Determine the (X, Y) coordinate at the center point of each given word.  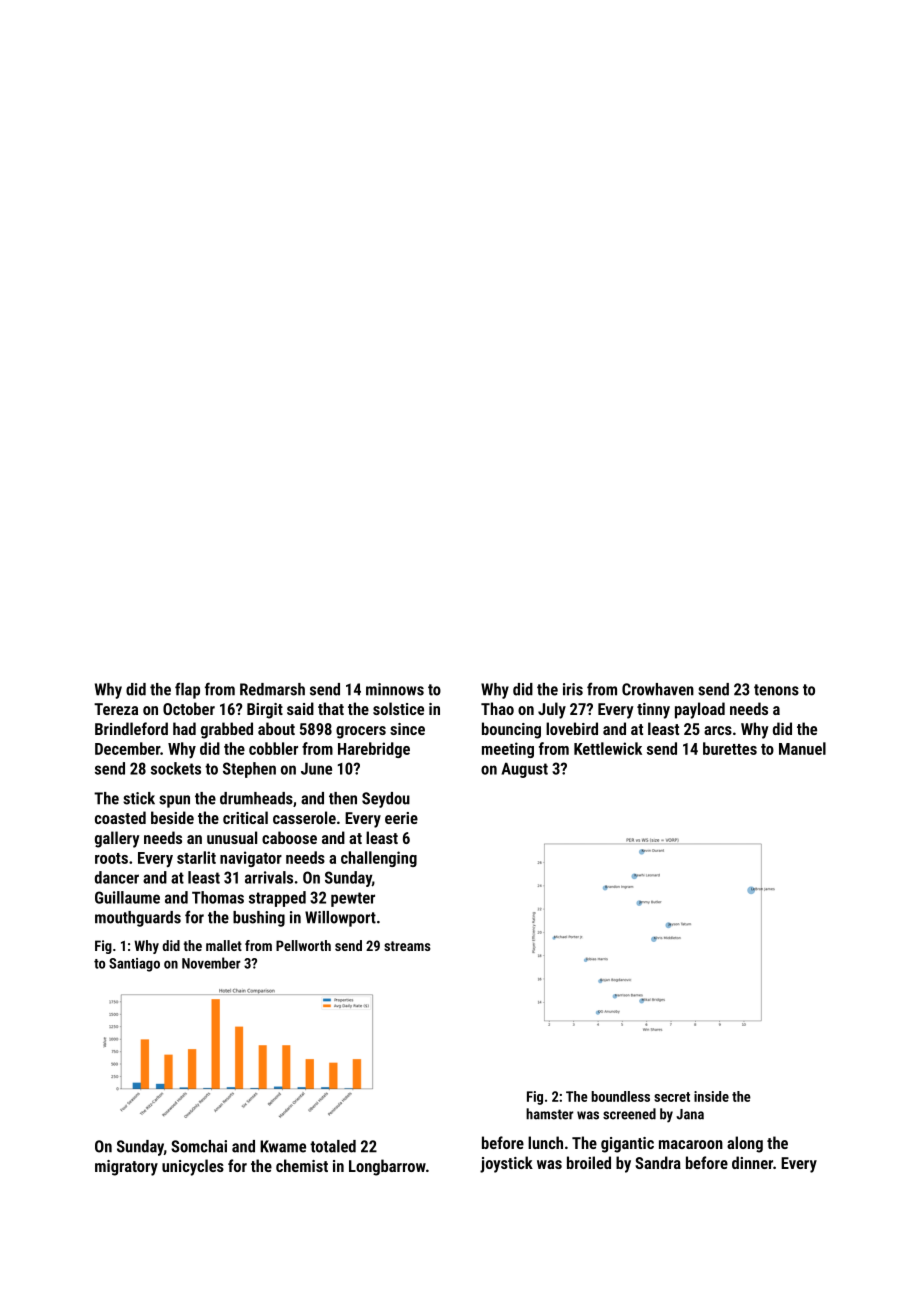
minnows (395, 689)
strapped (277, 899)
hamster (550, 1114)
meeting (508, 750)
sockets (176, 768)
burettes (730, 748)
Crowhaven (658, 689)
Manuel (802, 748)
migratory (126, 1168)
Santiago (134, 965)
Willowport (340, 919)
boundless (620, 1096)
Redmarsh (272, 689)
